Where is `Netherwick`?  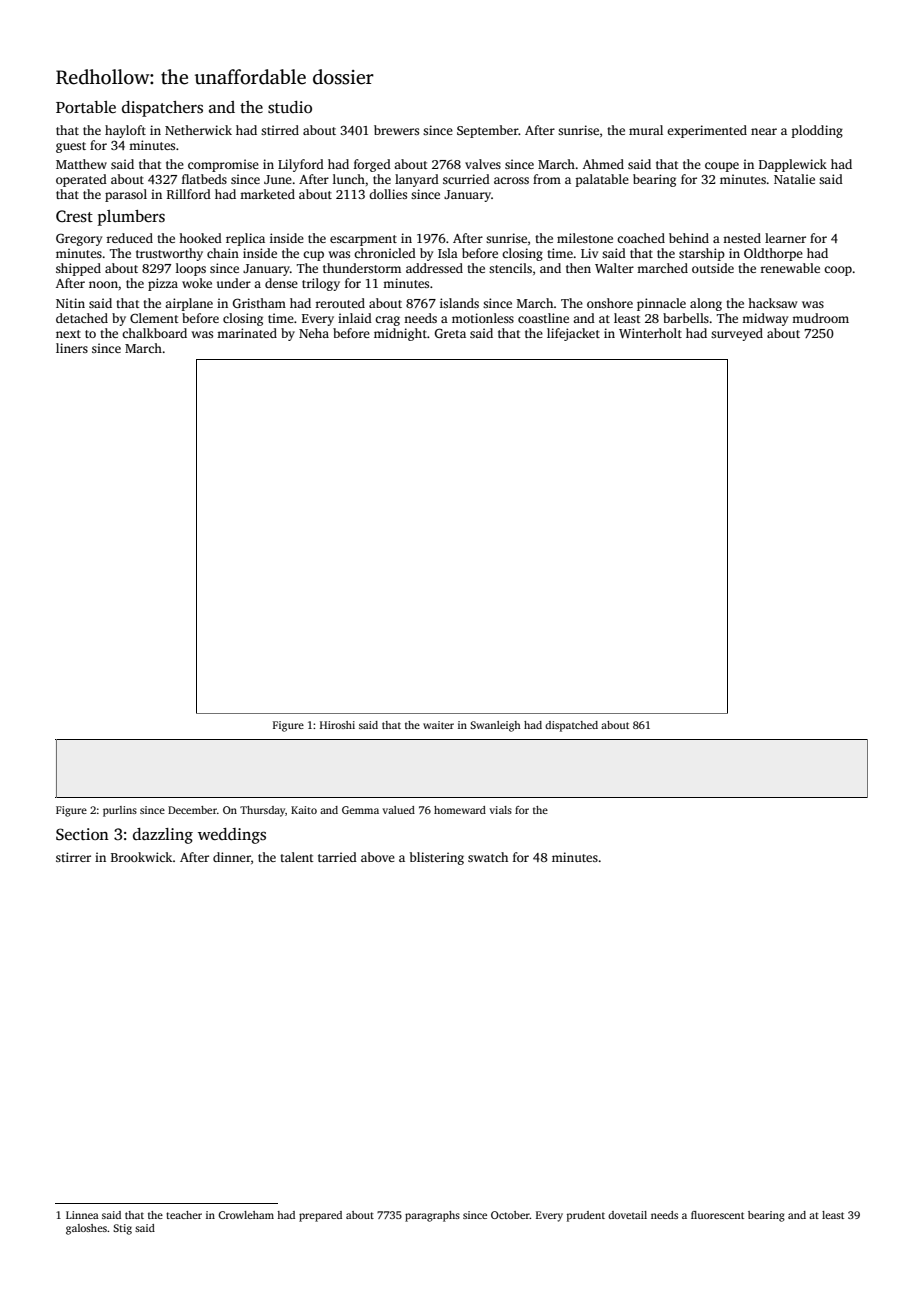 Netherwick is located at coordinates (198, 130).
